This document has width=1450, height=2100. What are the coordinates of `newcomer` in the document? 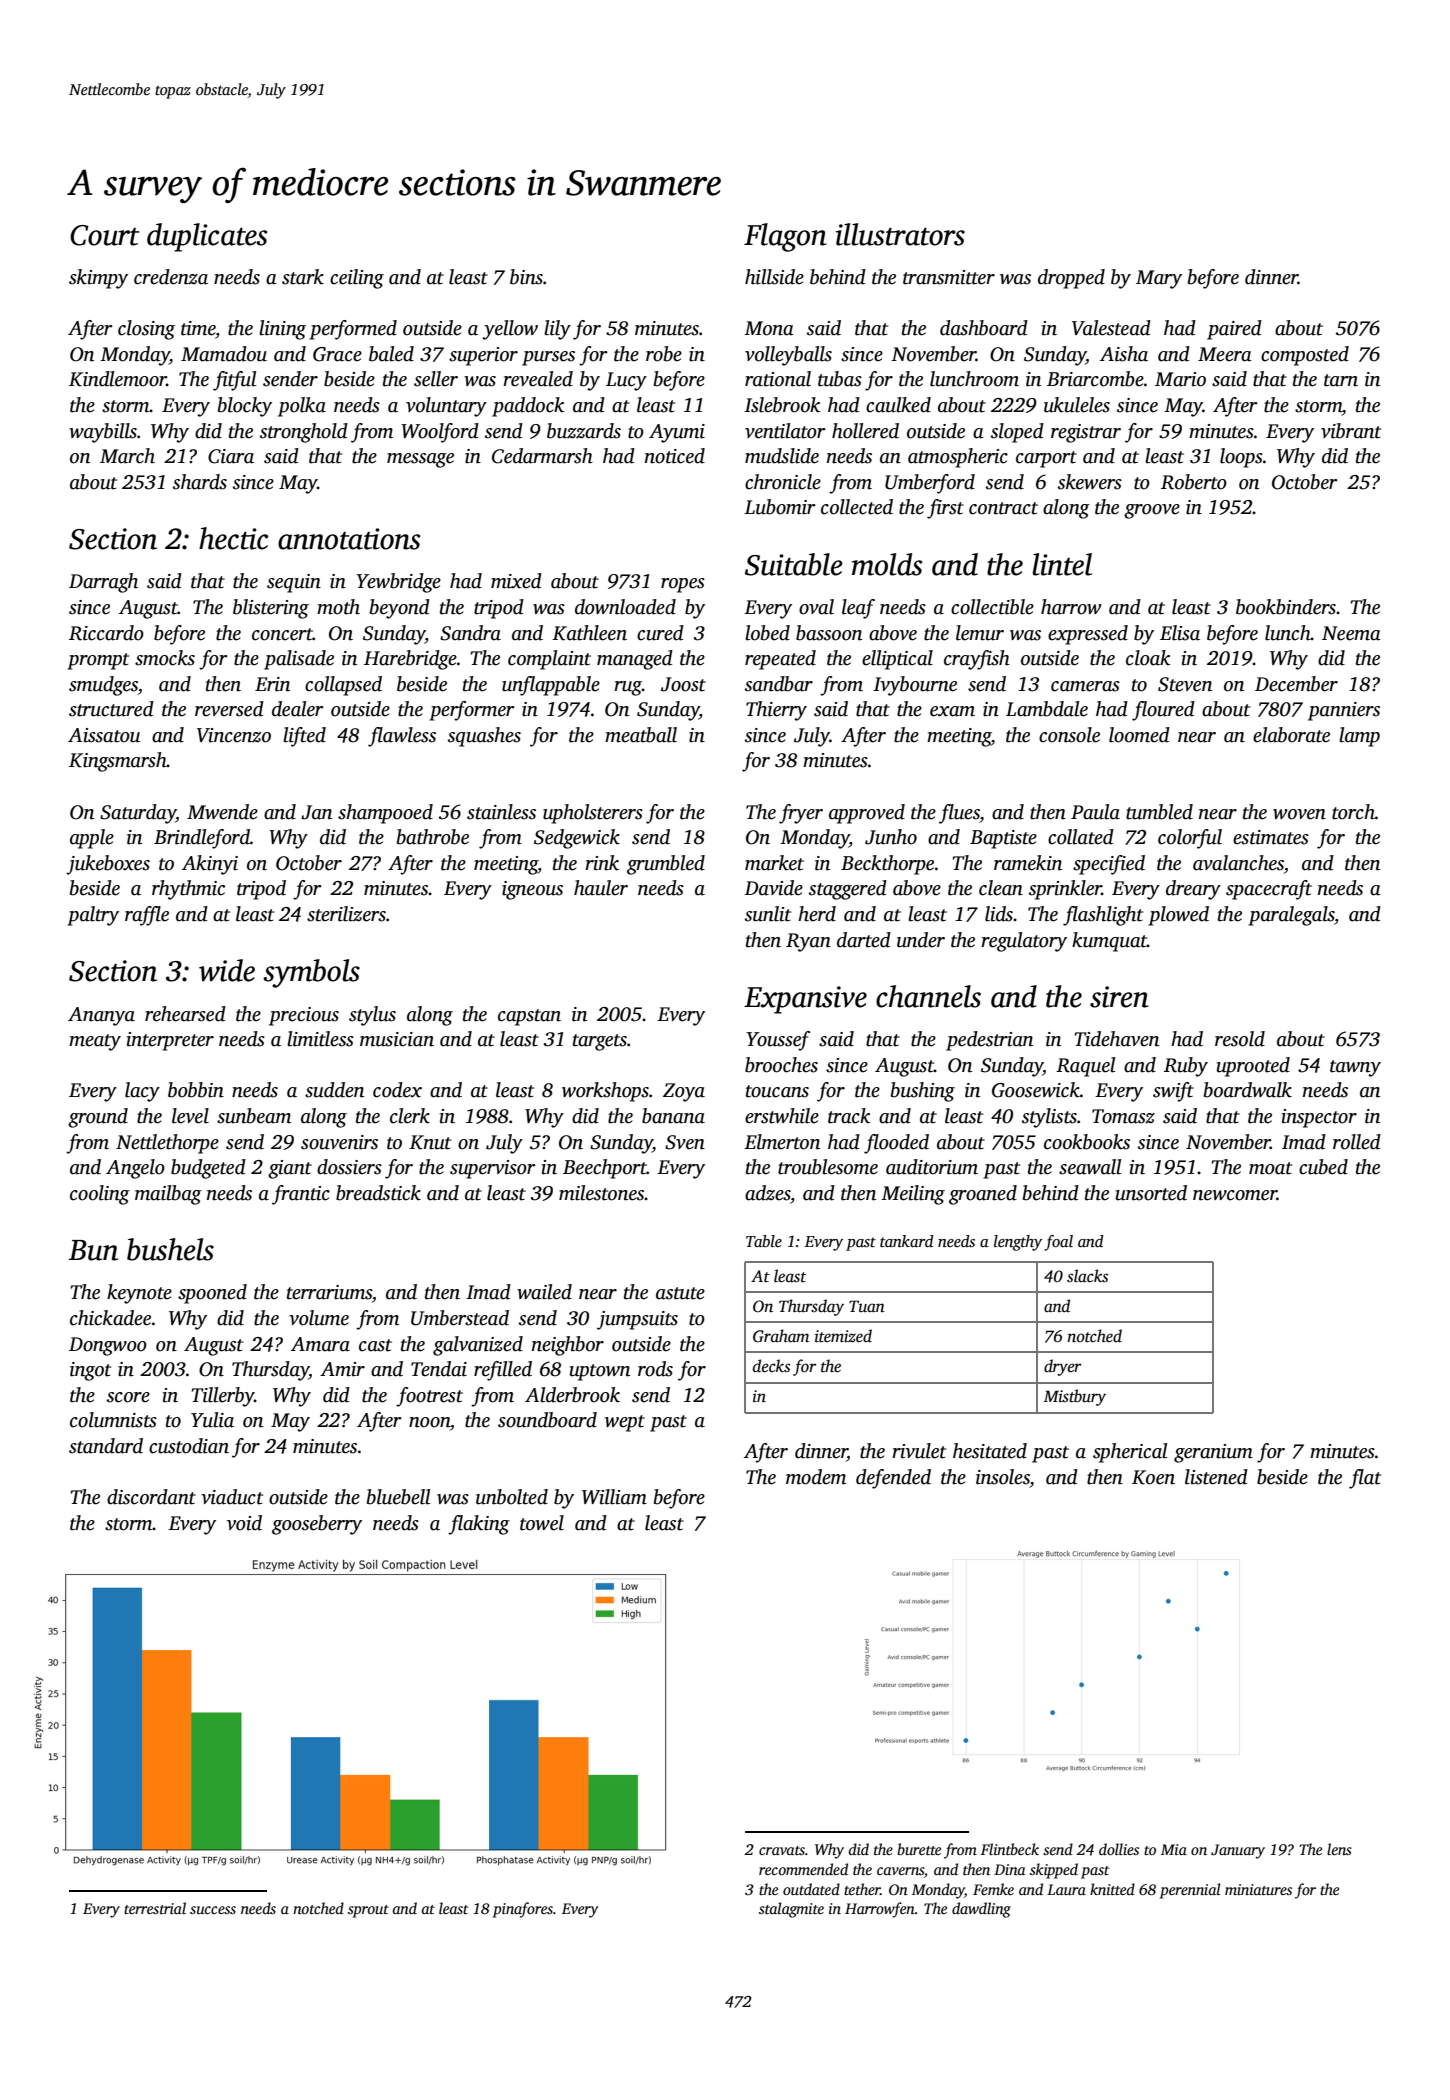 It's located at (1235, 1195).
